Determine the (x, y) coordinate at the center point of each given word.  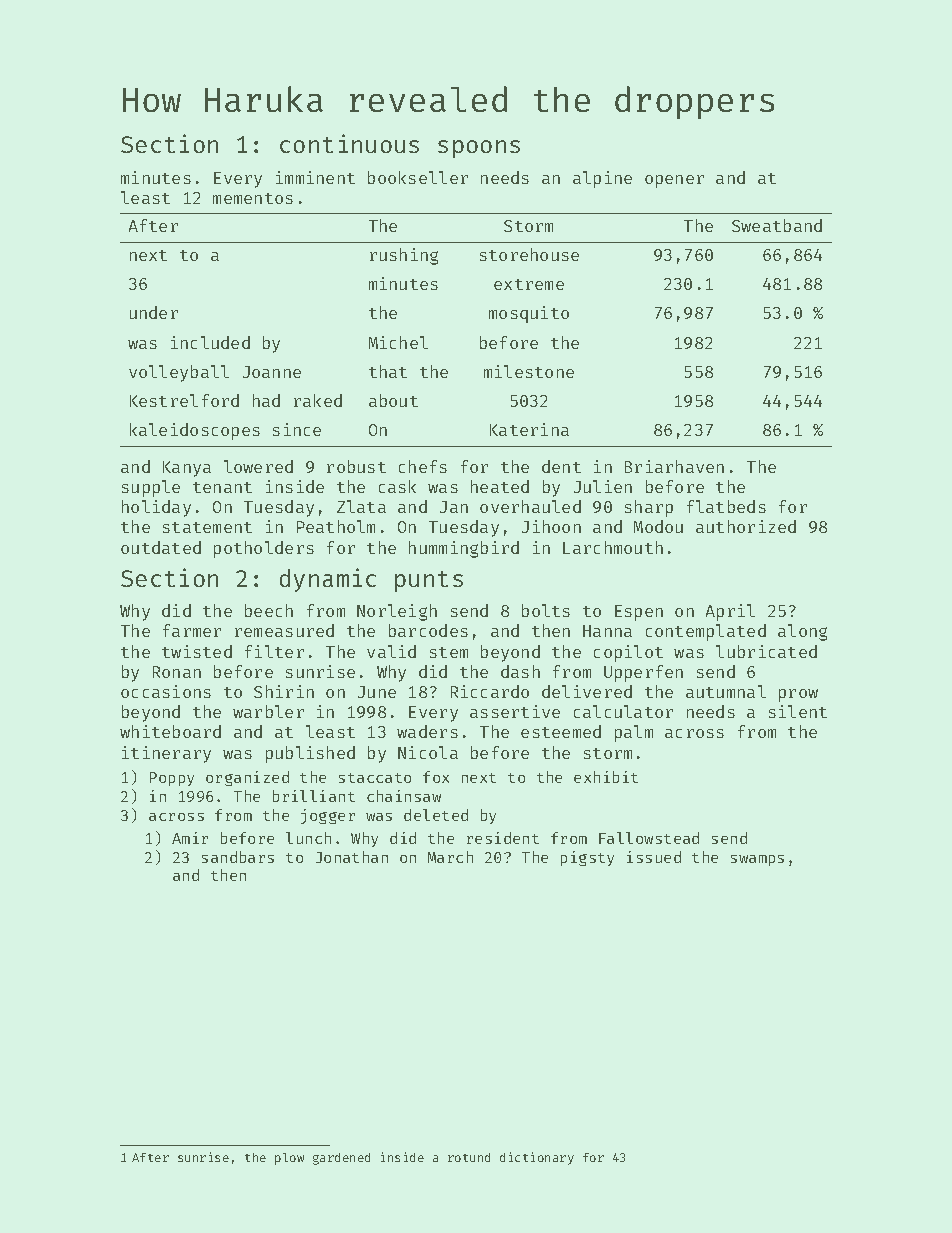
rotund (469, 1157)
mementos (253, 198)
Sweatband (777, 225)
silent (798, 711)
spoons (479, 149)
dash (520, 671)
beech (269, 610)
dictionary (537, 1158)
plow (289, 1159)
